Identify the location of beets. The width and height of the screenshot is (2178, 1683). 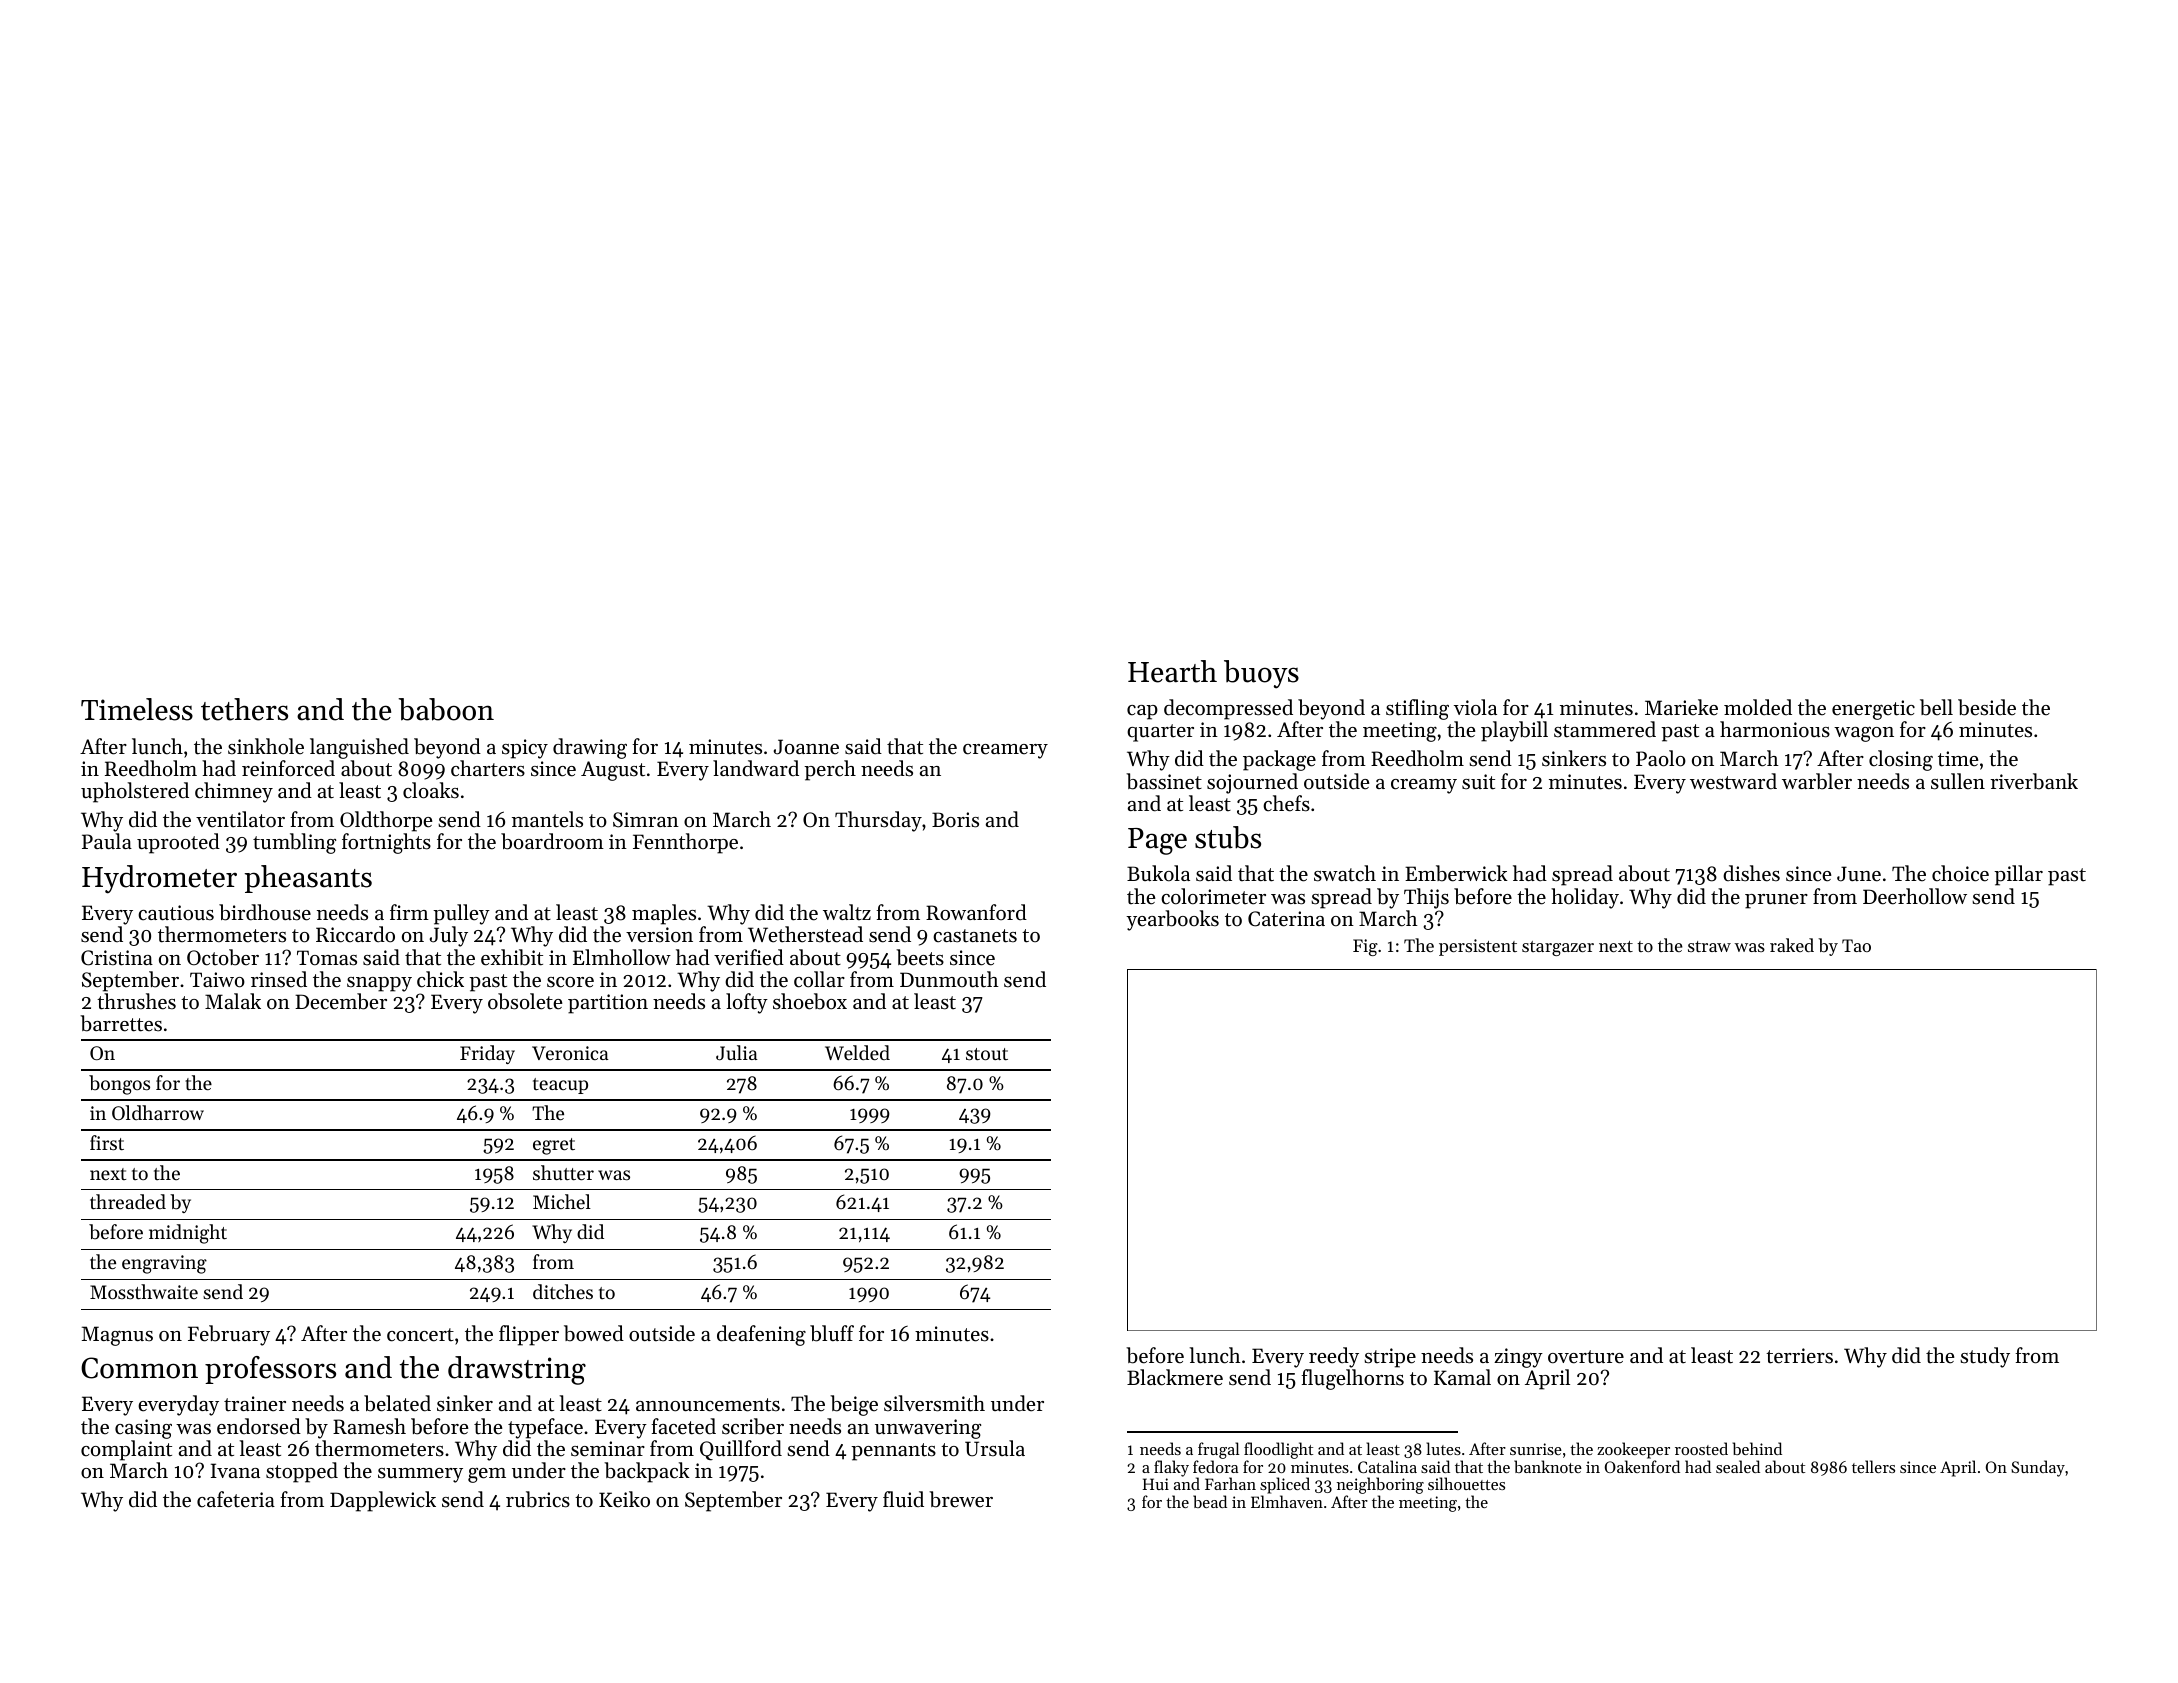
(920, 957).
